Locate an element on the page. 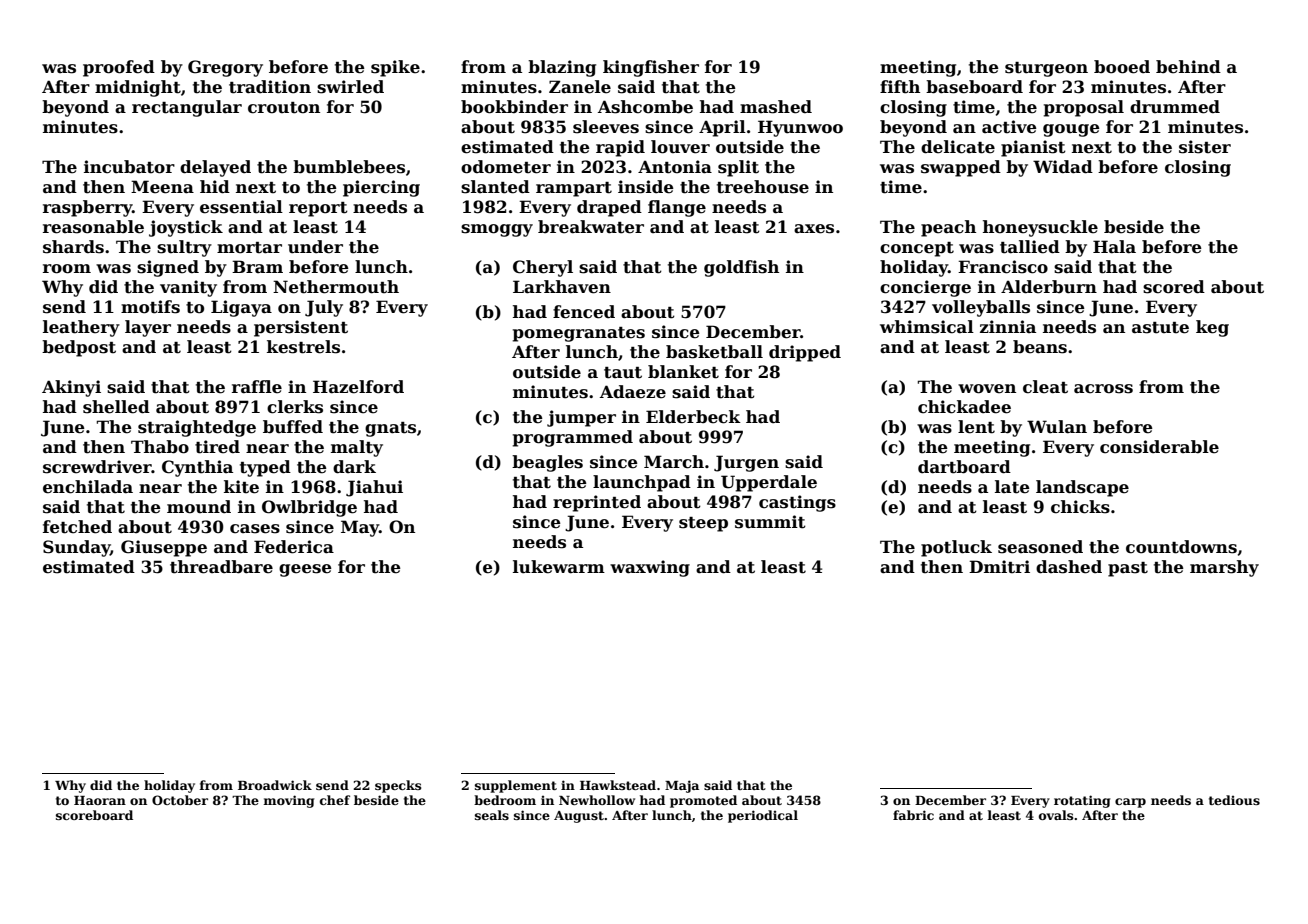 Image resolution: width=1308 pixels, height=924 pixels. active is located at coordinates (1009, 127).
